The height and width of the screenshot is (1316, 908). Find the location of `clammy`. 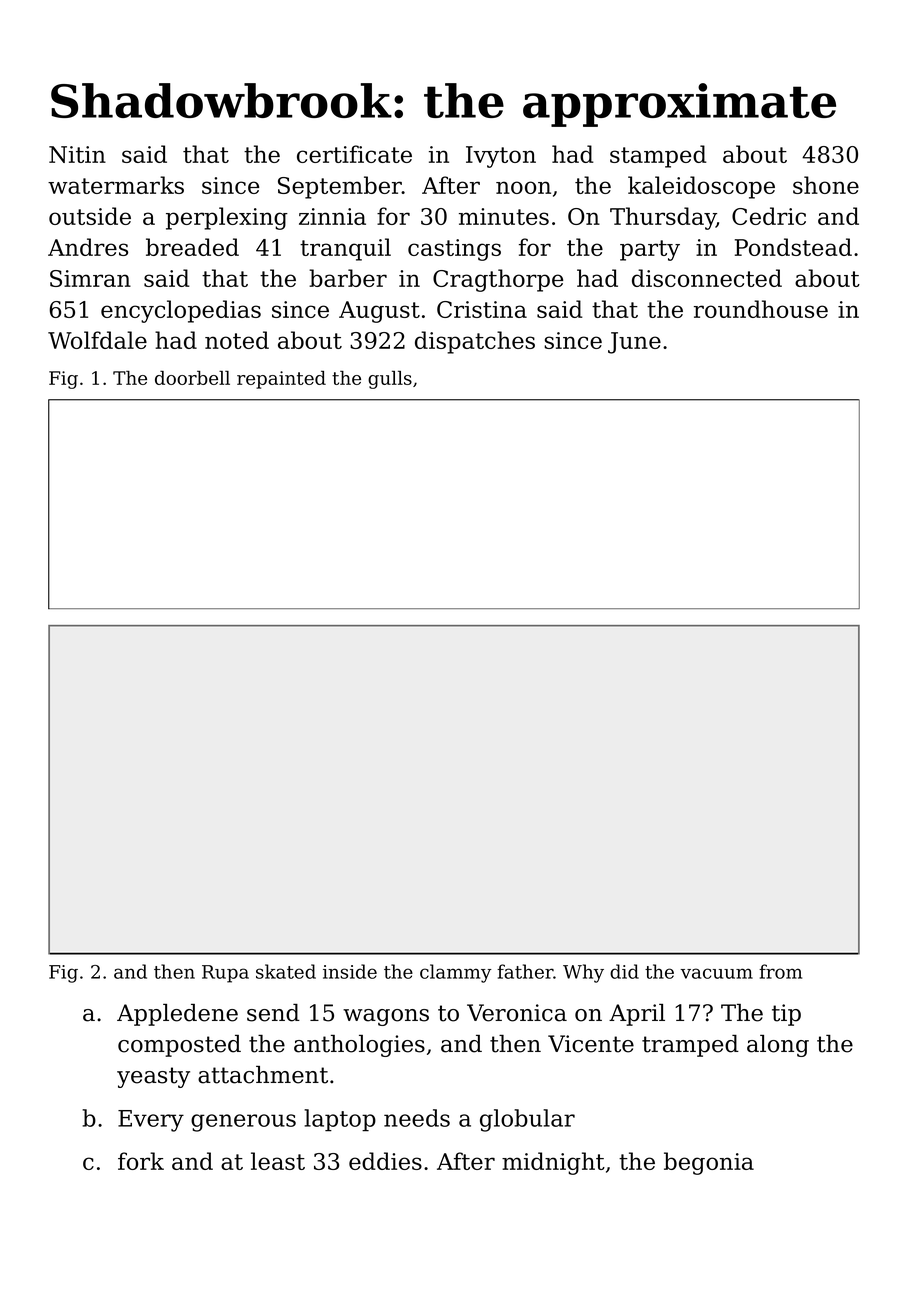

clammy is located at coordinates (456, 973).
